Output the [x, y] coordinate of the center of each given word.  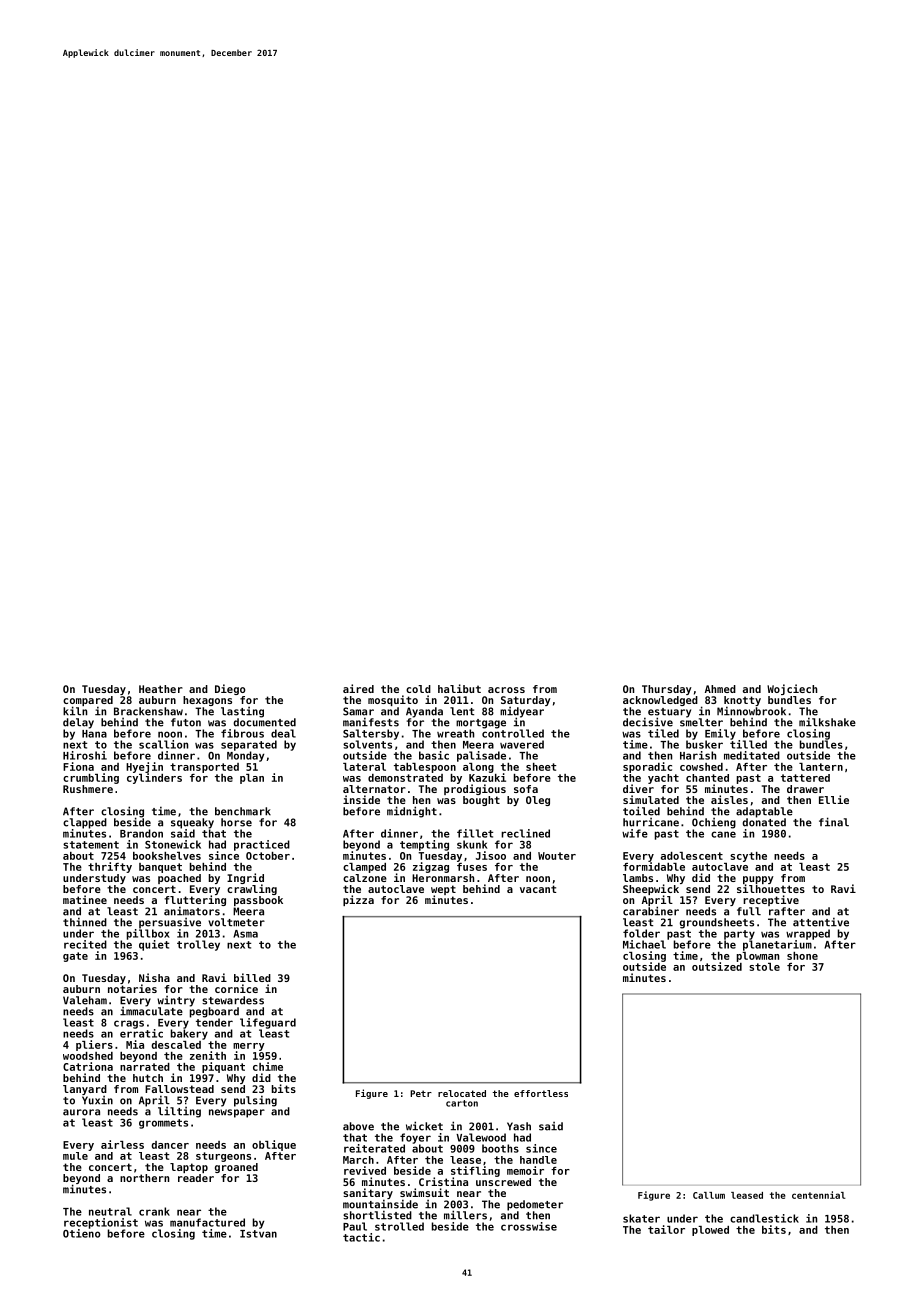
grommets [163, 1124]
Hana [94, 734]
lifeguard [268, 1023]
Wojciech [792, 689]
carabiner [651, 911]
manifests [371, 722]
